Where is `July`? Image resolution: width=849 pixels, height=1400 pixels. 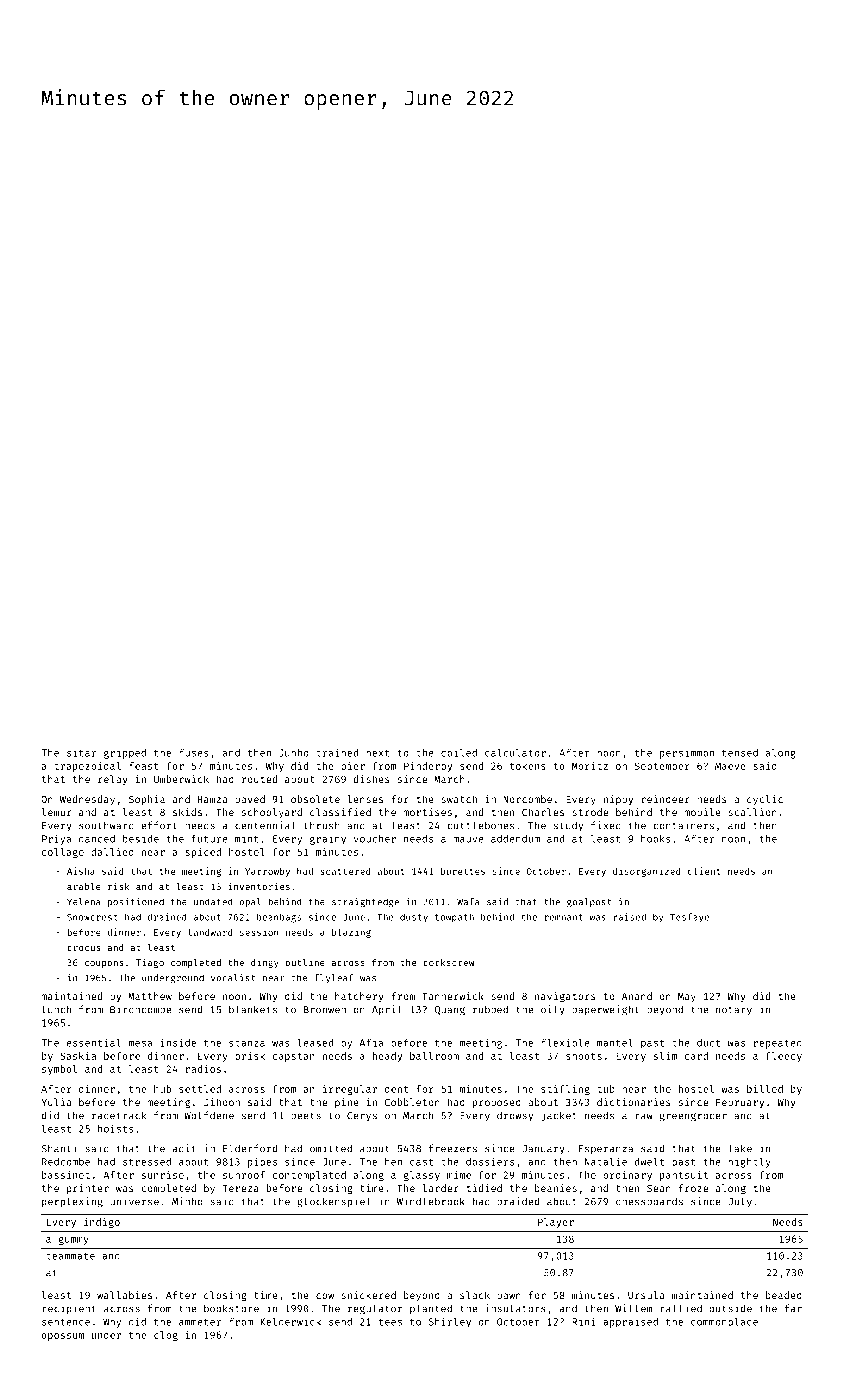 July is located at coordinates (740, 1202).
